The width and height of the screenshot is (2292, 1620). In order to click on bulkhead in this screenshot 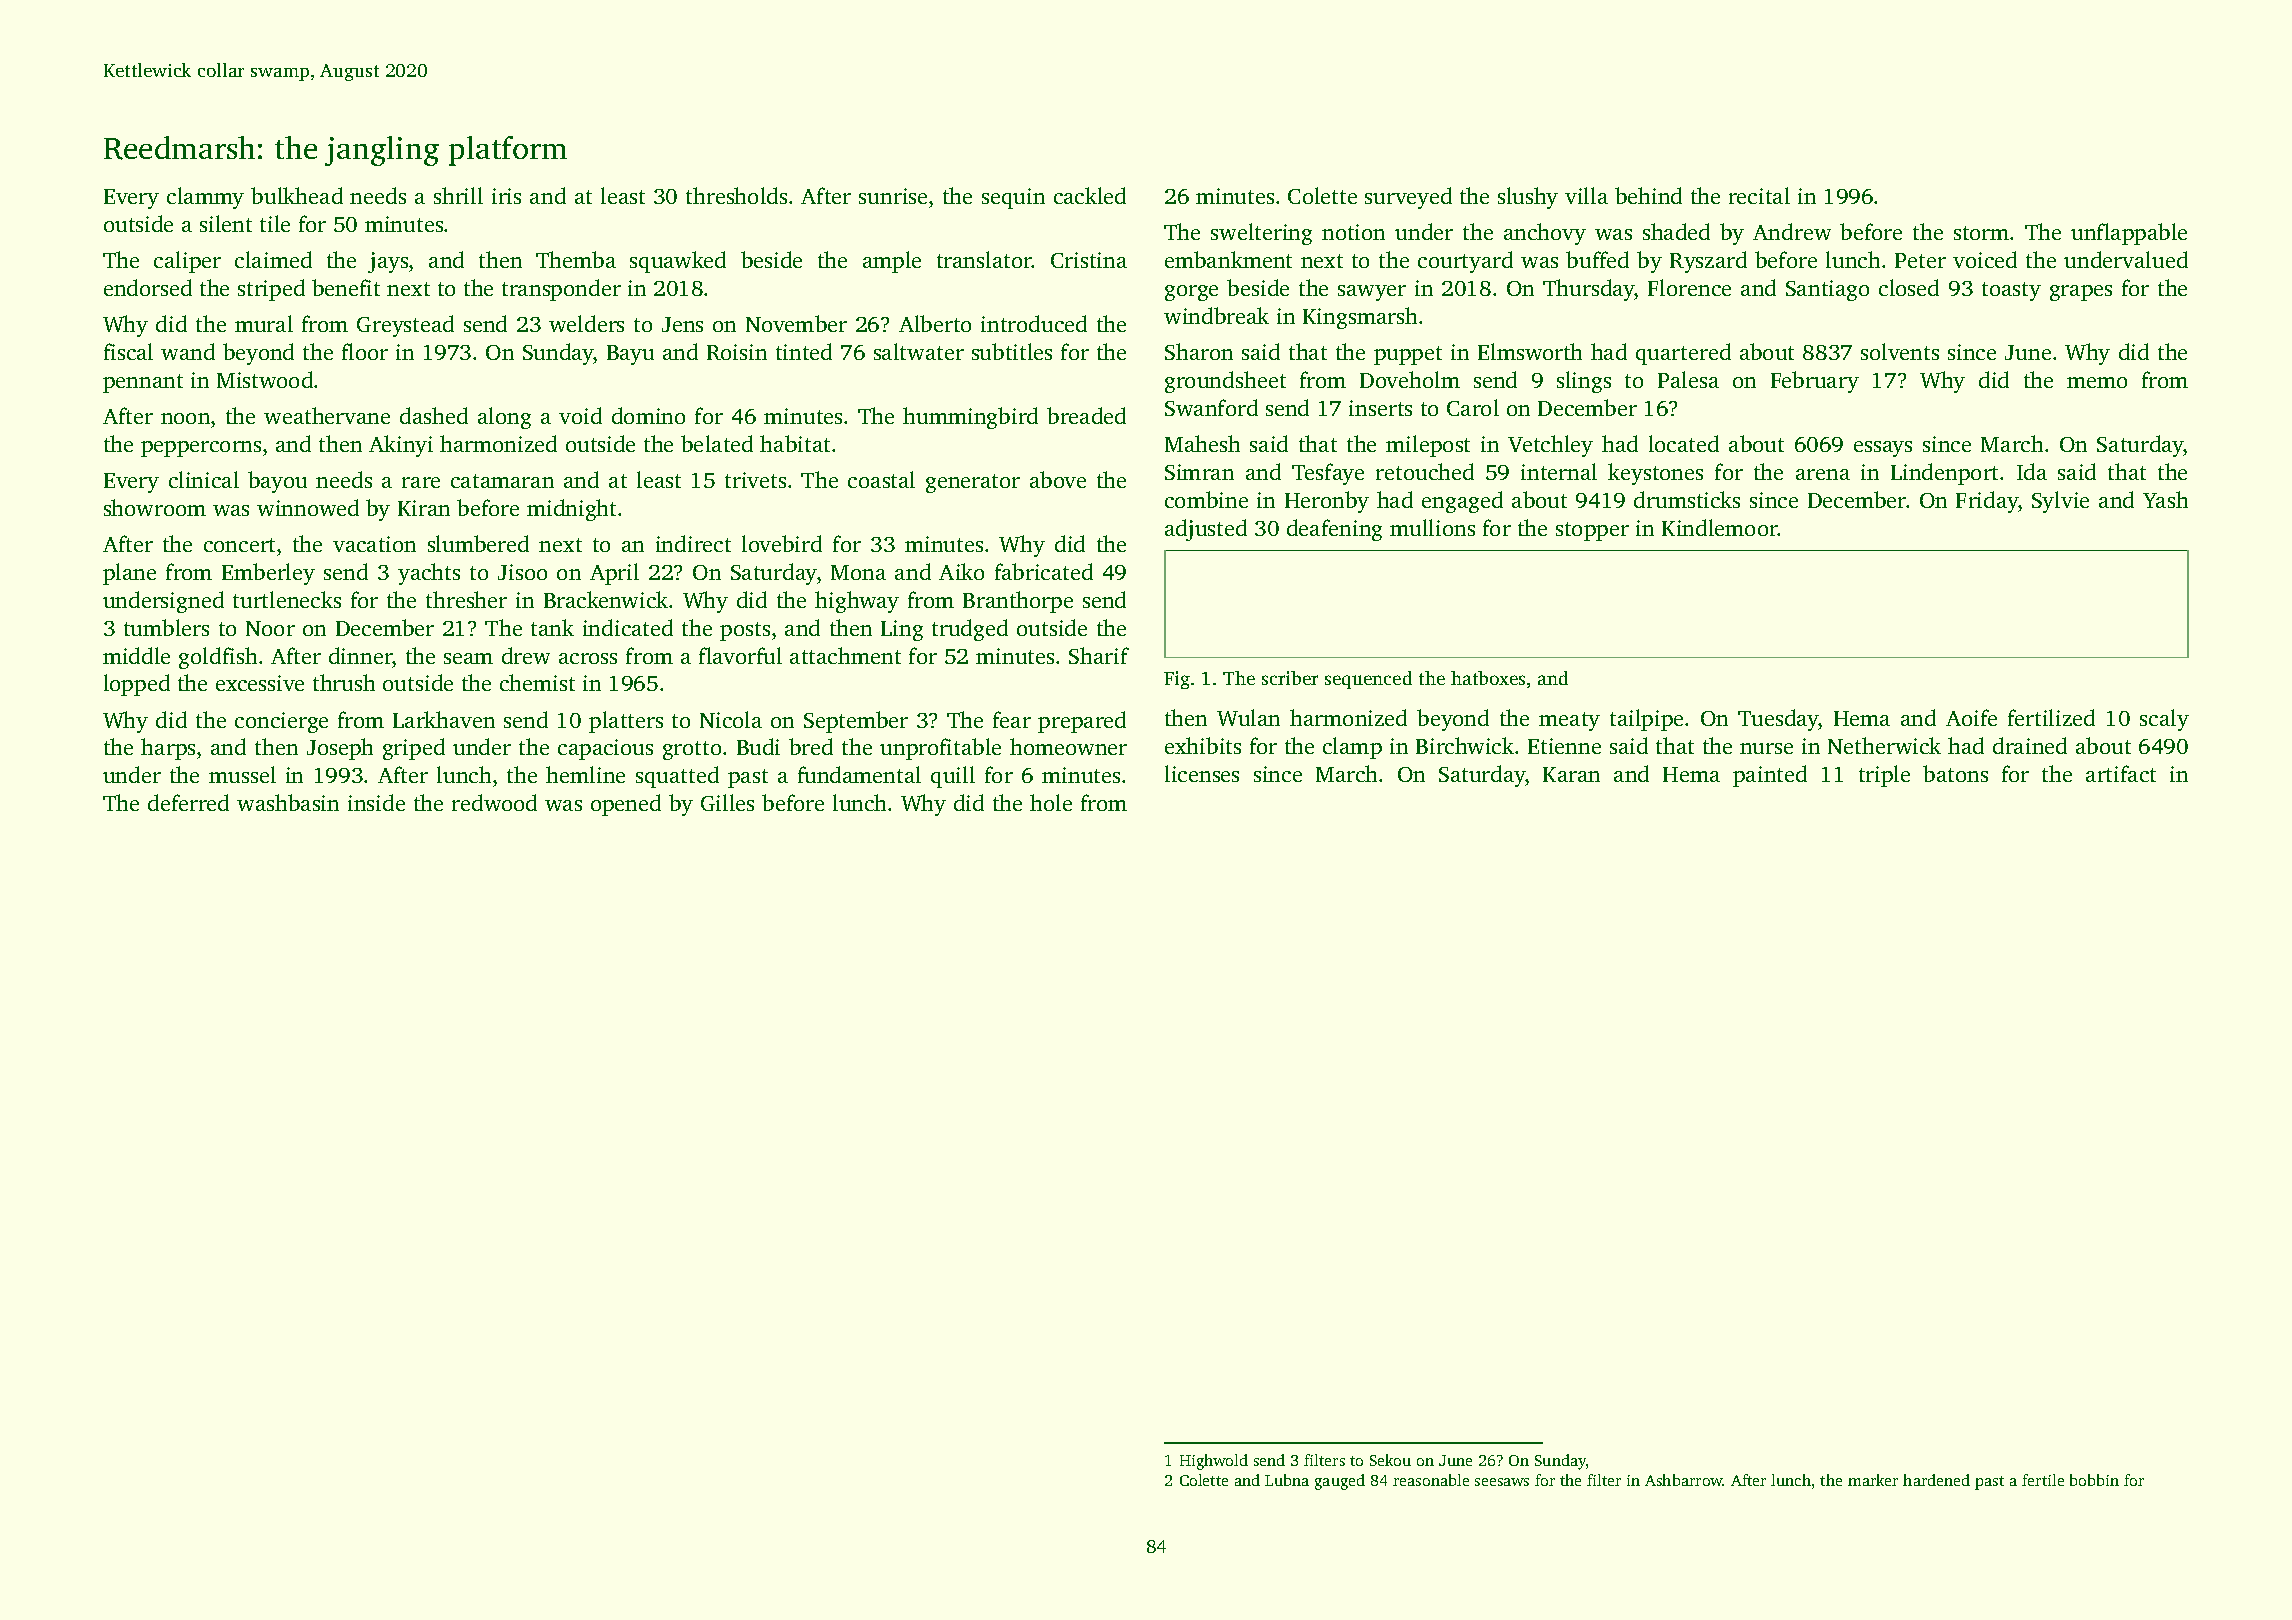, I will do `click(297, 195)`.
